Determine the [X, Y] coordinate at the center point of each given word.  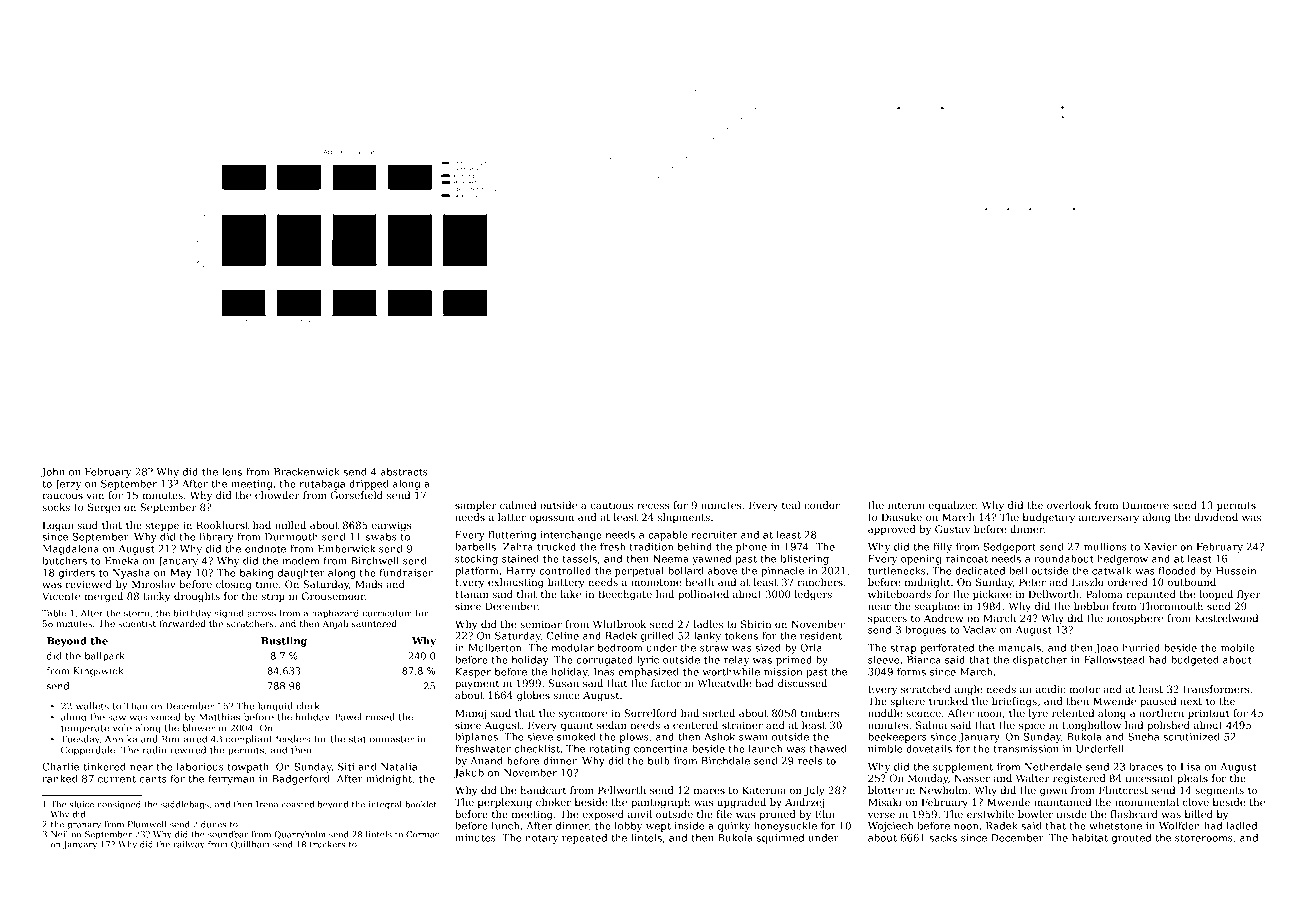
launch [765, 748]
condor [822, 505]
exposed [603, 815]
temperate [85, 729]
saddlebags [185, 805]
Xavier [1160, 547]
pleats [1192, 779]
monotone [656, 582]
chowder [277, 495]
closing [233, 585]
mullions [1105, 546]
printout [1209, 714]
